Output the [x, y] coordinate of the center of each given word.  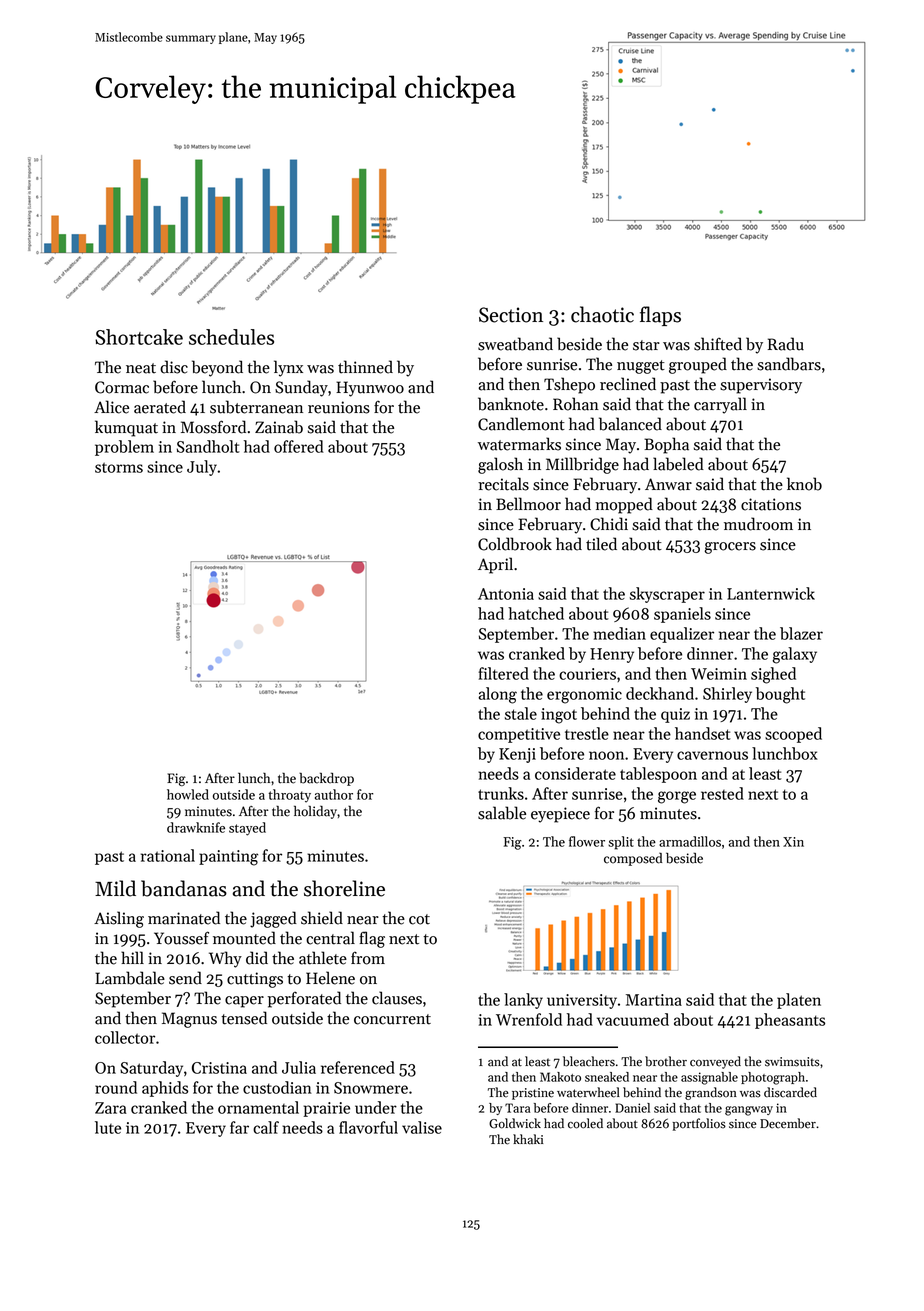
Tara [517, 1108]
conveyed [715, 1062]
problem [124, 448]
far [239, 1127]
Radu [786, 344]
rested [722, 793]
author [334, 794]
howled [188, 794]
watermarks [519, 444]
